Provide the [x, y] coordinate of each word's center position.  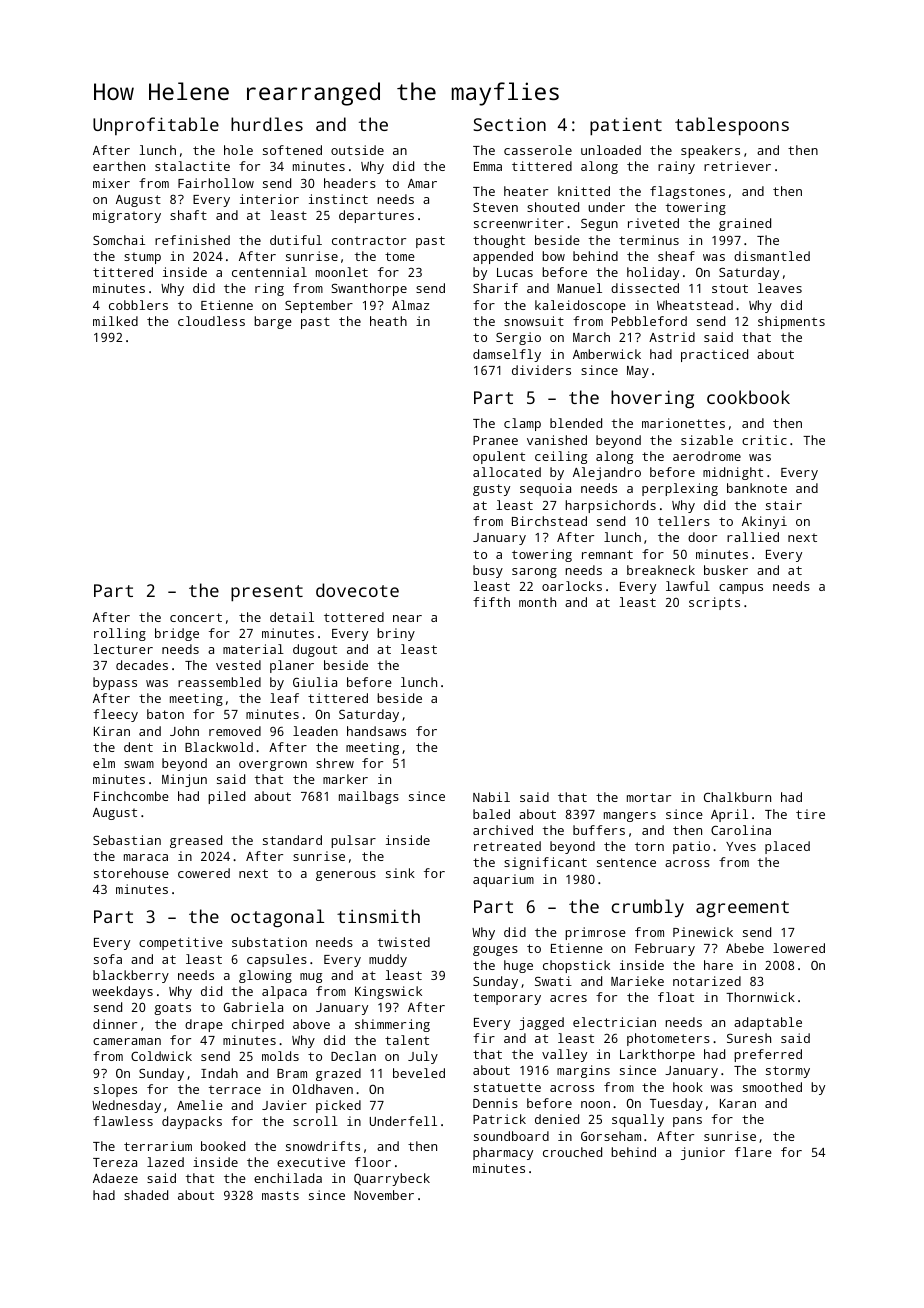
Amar [422, 183]
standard [292, 840]
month [537, 602]
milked [115, 321]
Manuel [579, 288]
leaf [284, 698]
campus [741, 589]
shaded [146, 1195]
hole [238, 150]
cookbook [748, 397]
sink [400, 873]
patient [626, 126]
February [665, 949]
